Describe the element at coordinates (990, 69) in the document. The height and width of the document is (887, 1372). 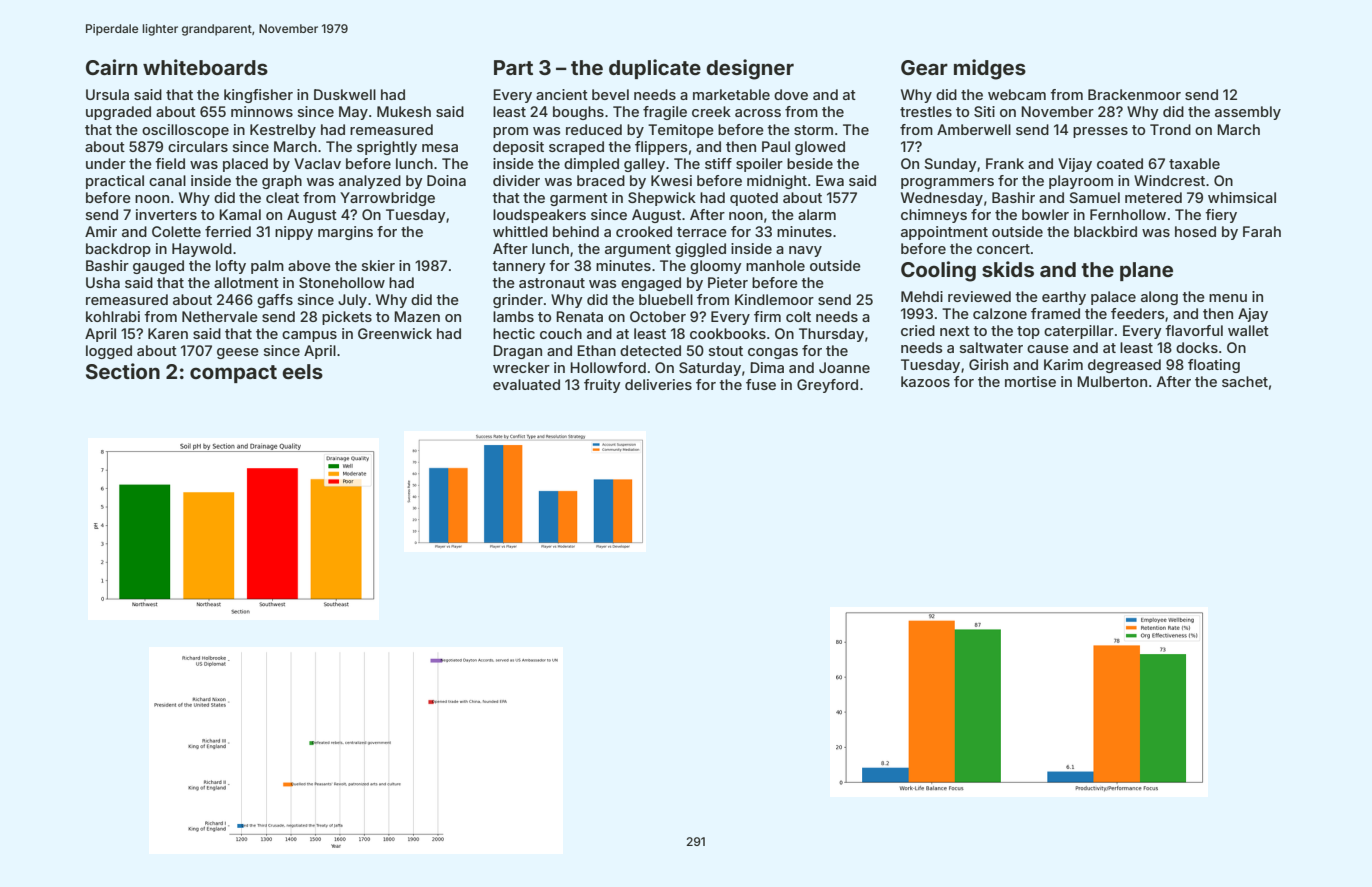
I see `midges` at that location.
